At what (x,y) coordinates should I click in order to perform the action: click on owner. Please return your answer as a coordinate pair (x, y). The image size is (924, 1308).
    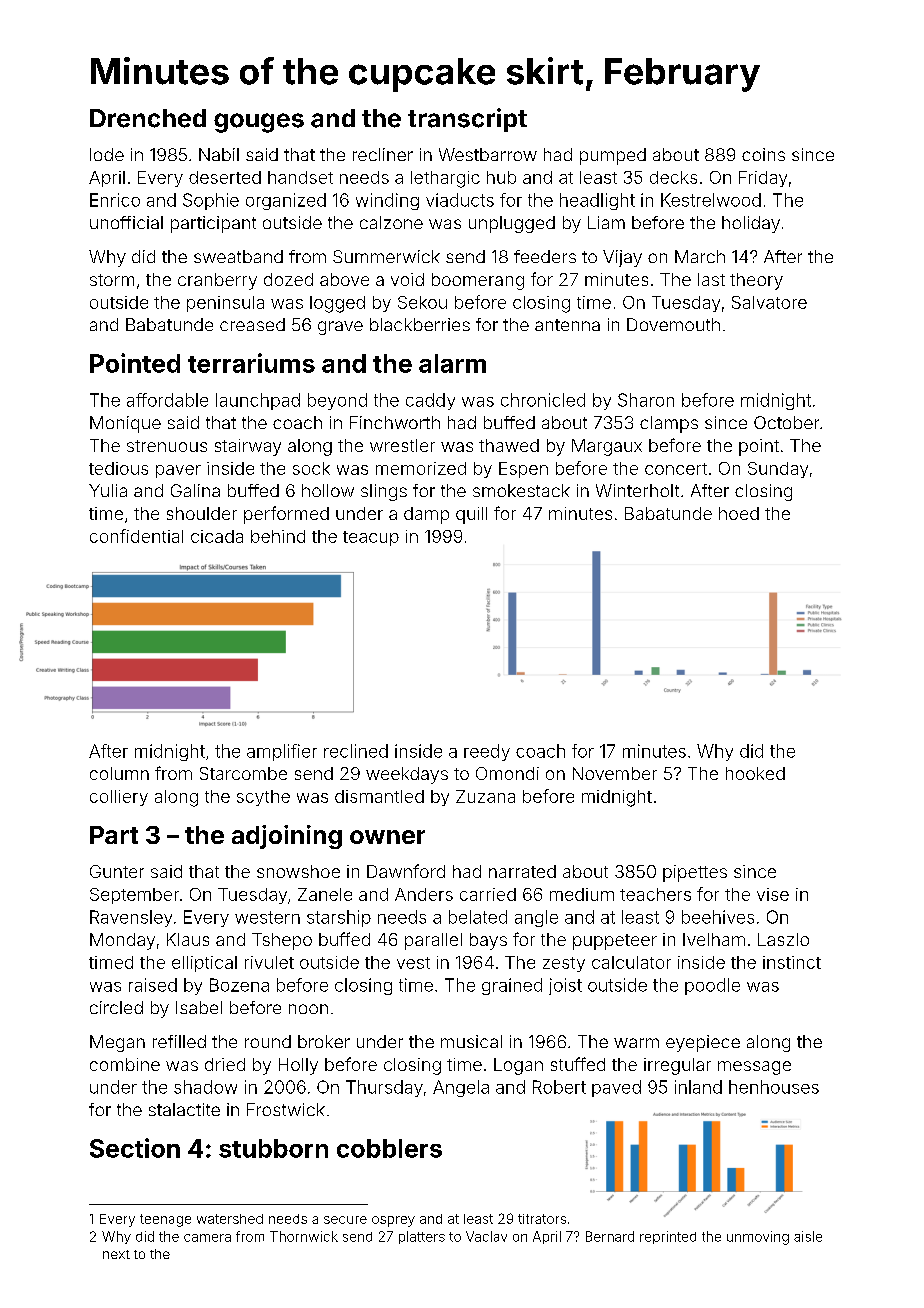
    Looking at the image, I should click on (387, 837).
